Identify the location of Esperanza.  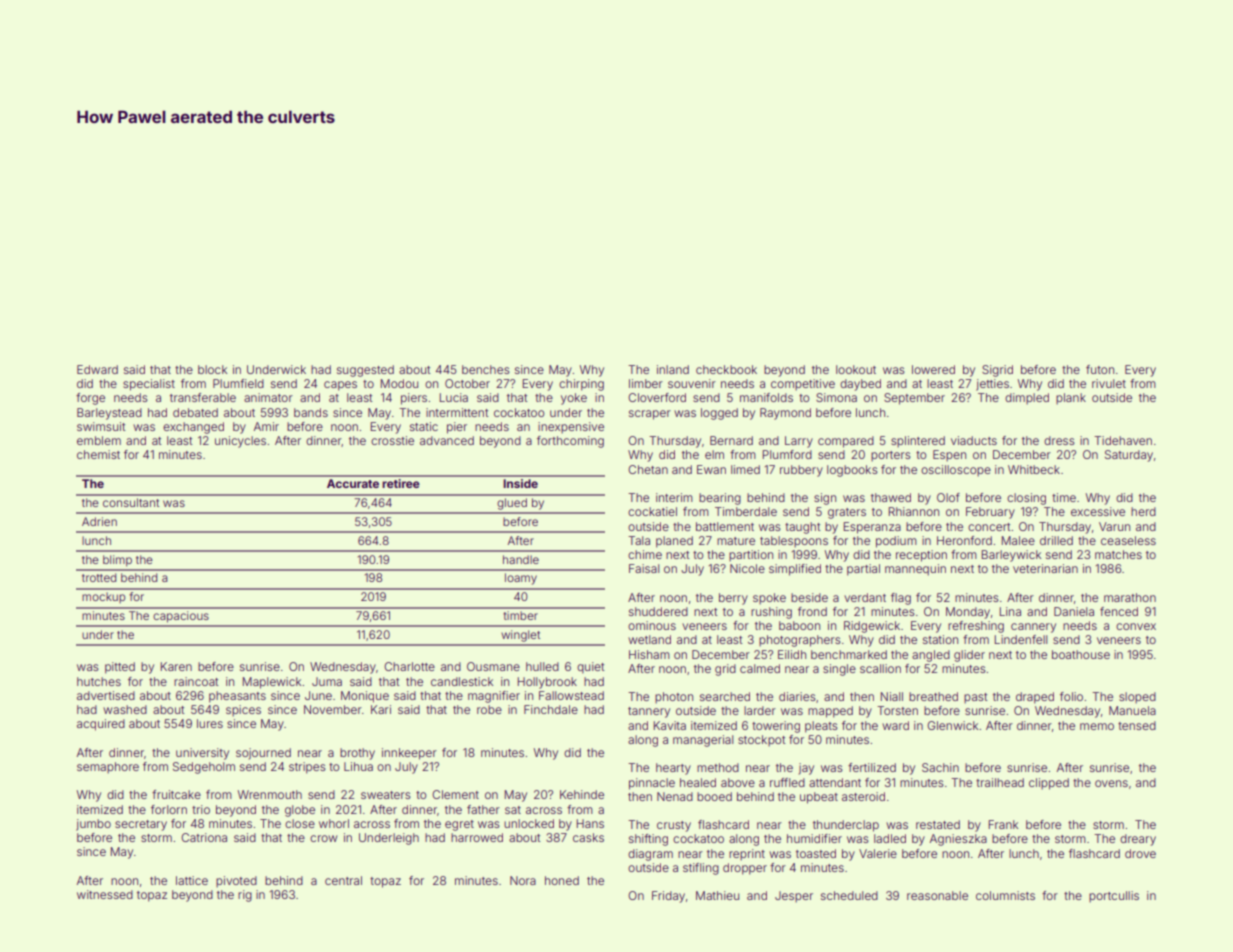
(872, 528).
